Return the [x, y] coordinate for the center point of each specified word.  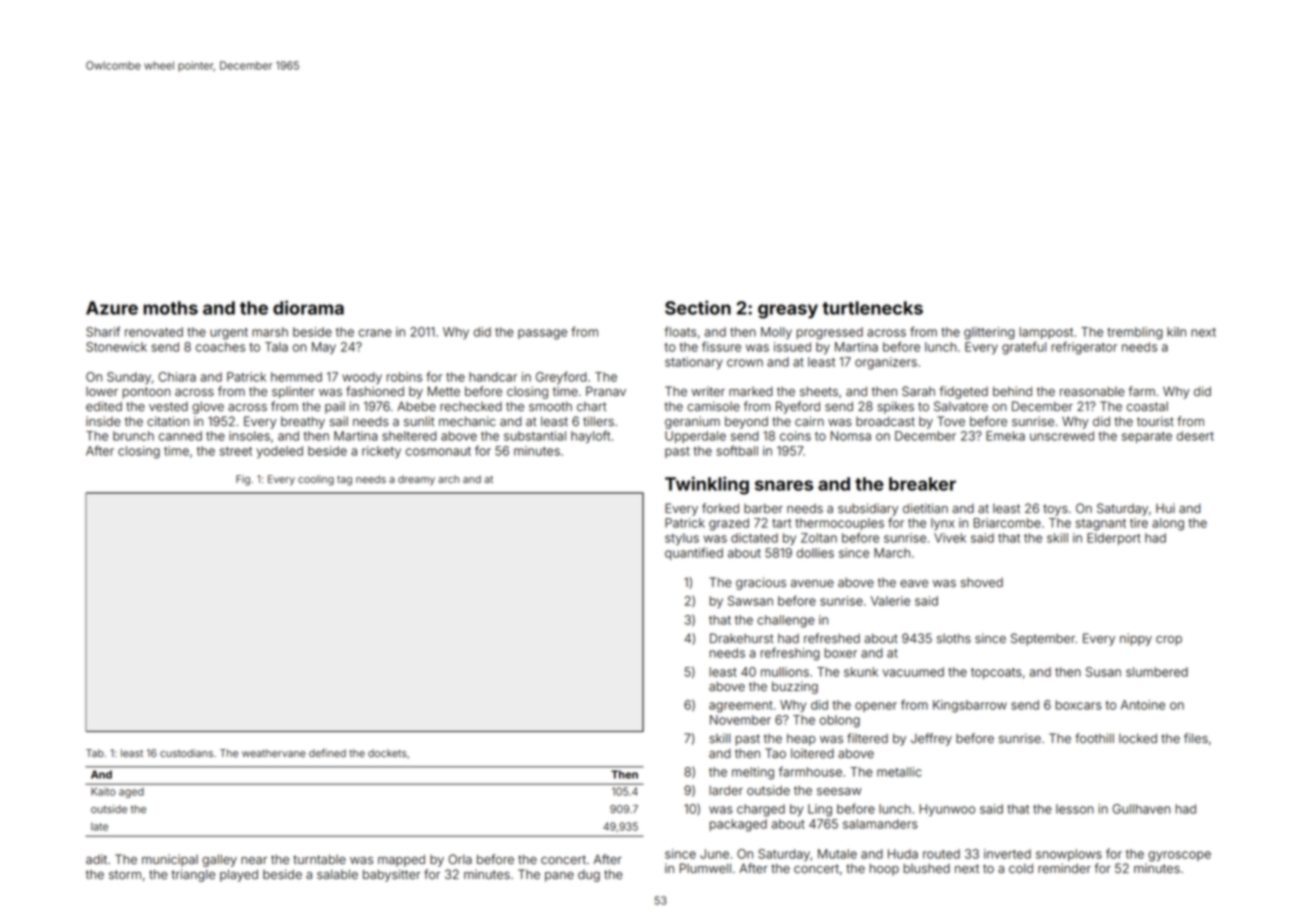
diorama [308, 307]
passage [542, 334]
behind [1012, 391]
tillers [598, 421]
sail [339, 421]
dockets [387, 753]
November [740, 720]
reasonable [1092, 392]
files [1196, 738]
